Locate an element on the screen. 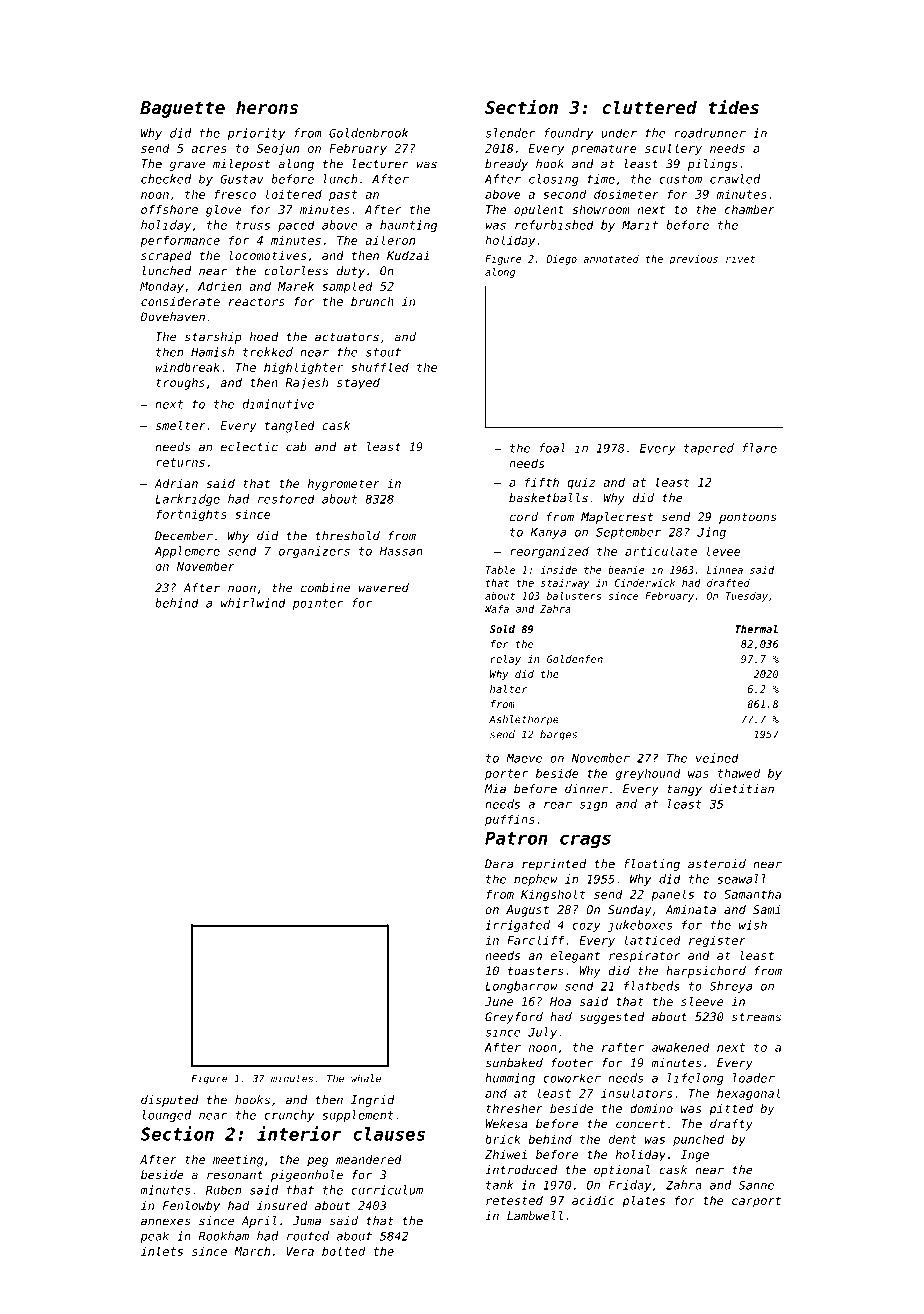 The height and width of the screenshot is (1314, 924). asteroid is located at coordinates (717, 864).
